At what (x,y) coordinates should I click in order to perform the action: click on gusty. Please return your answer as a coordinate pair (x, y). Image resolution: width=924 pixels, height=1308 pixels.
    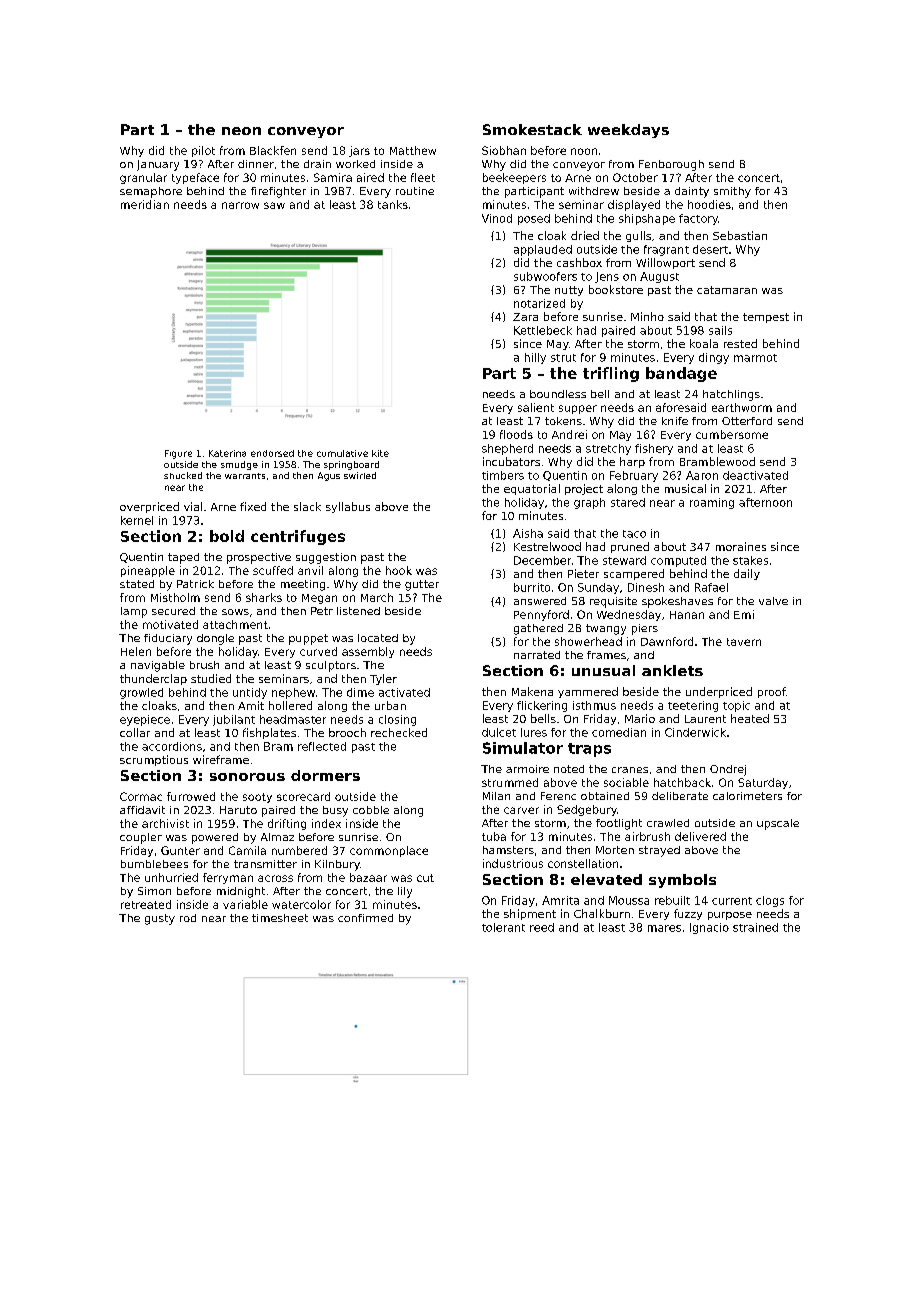
    Looking at the image, I should click on (160, 919).
